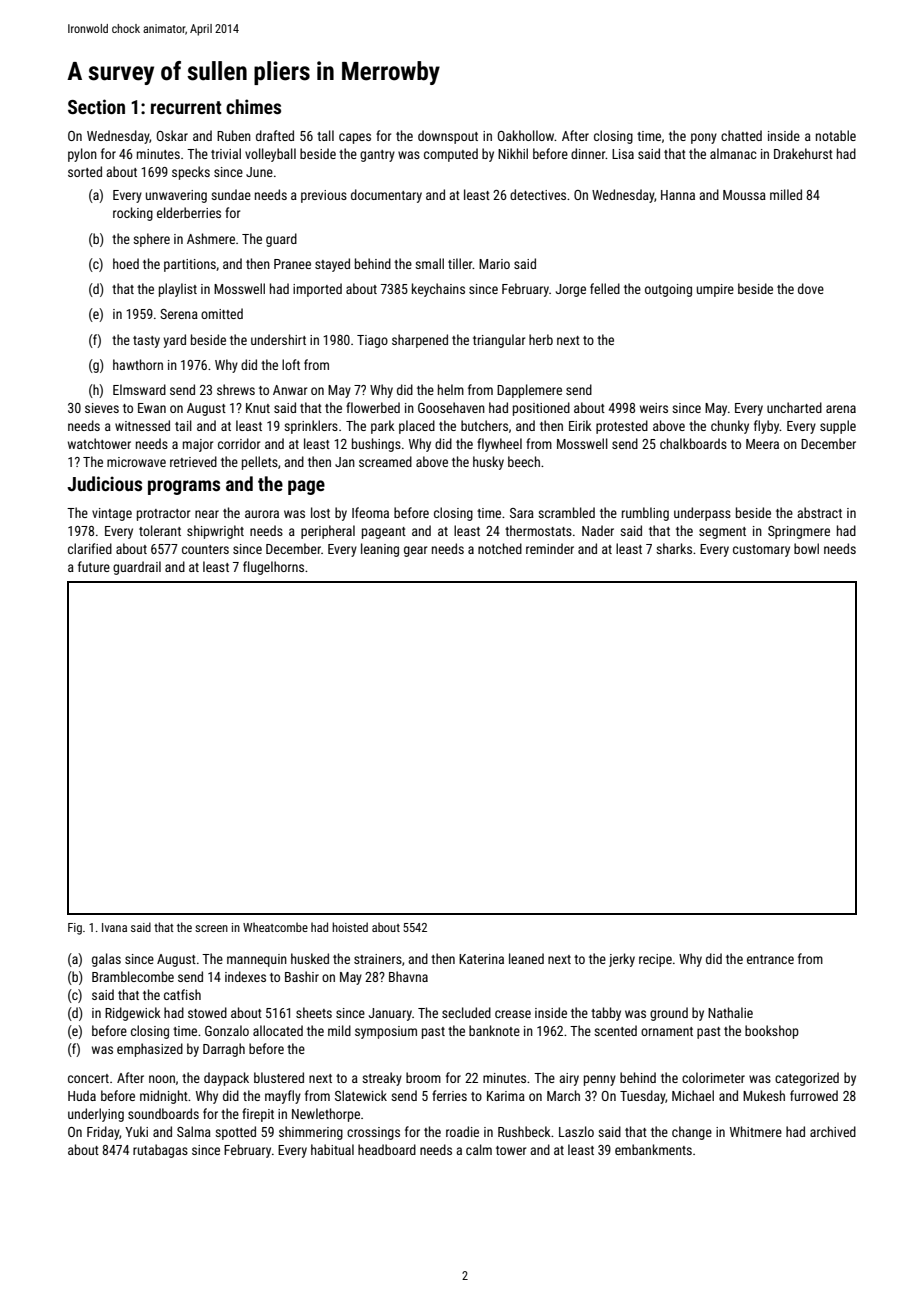 This image has width=924, height=1308. Describe the element at coordinates (114, 927) in the image. I see `Ivana` at that location.
